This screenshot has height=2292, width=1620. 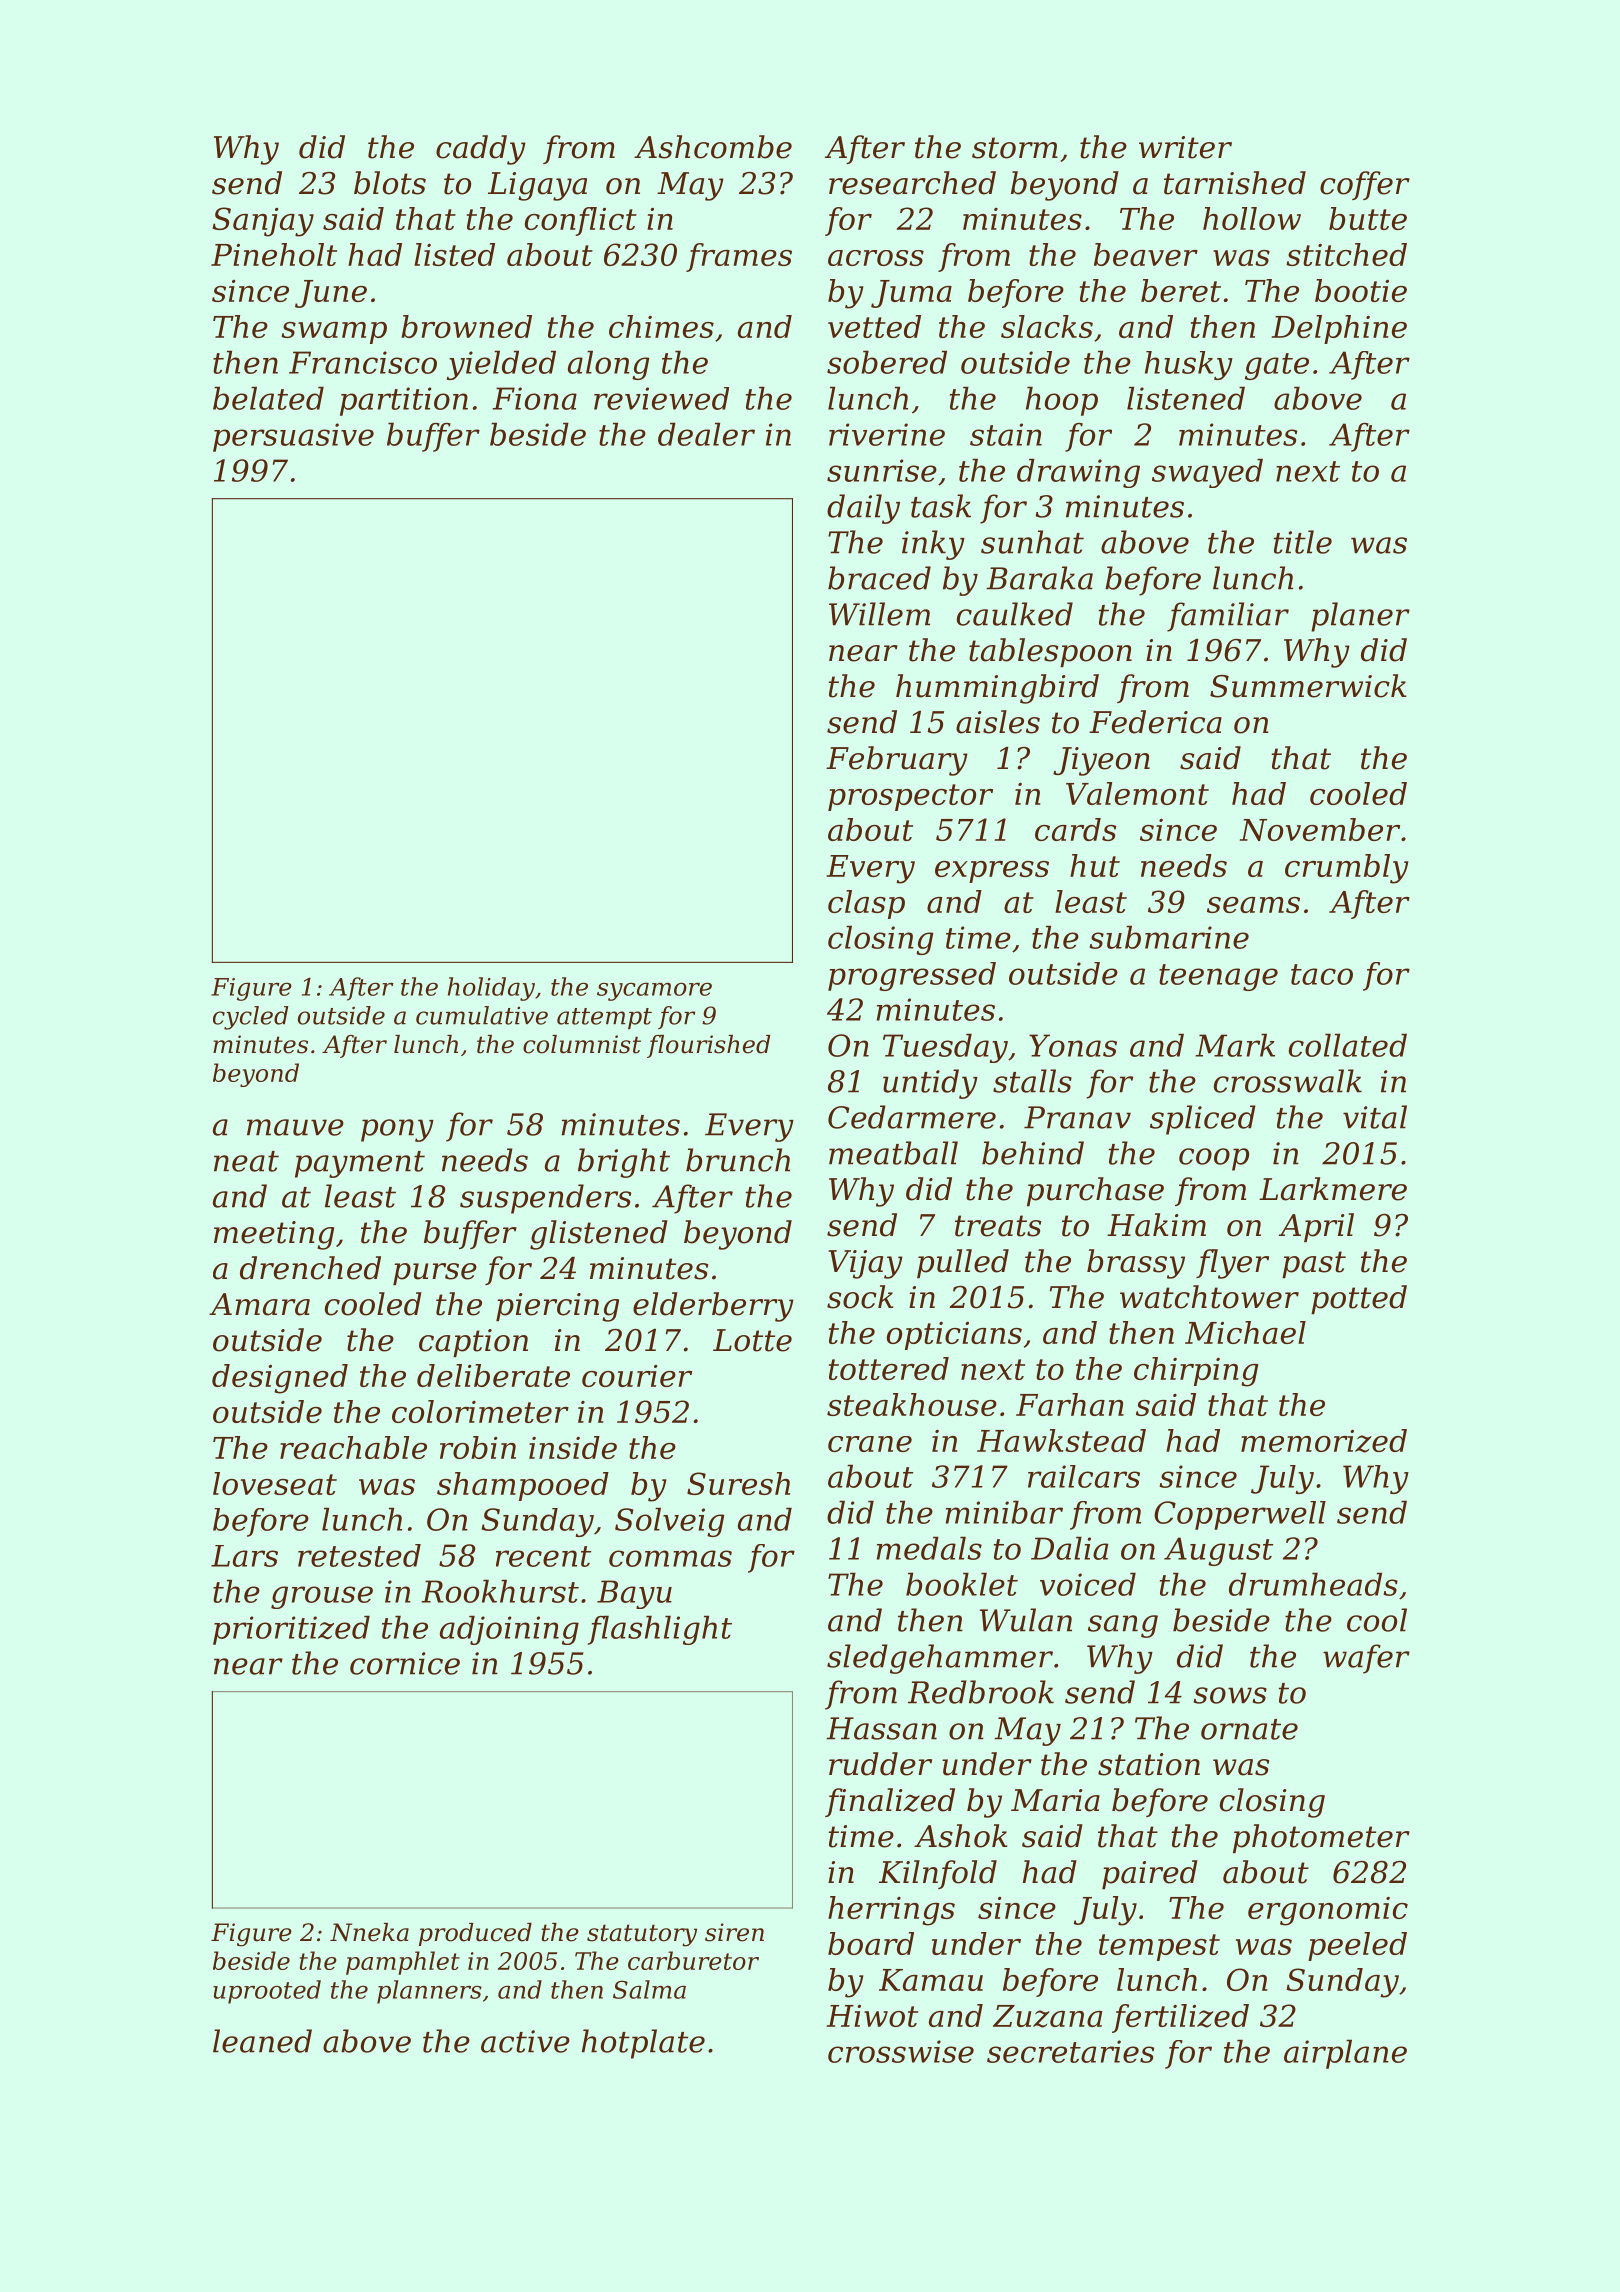 What do you see at coordinates (1155, 722) in the screenshot?
I see `Federica` at bounding box center [1155, 722].
